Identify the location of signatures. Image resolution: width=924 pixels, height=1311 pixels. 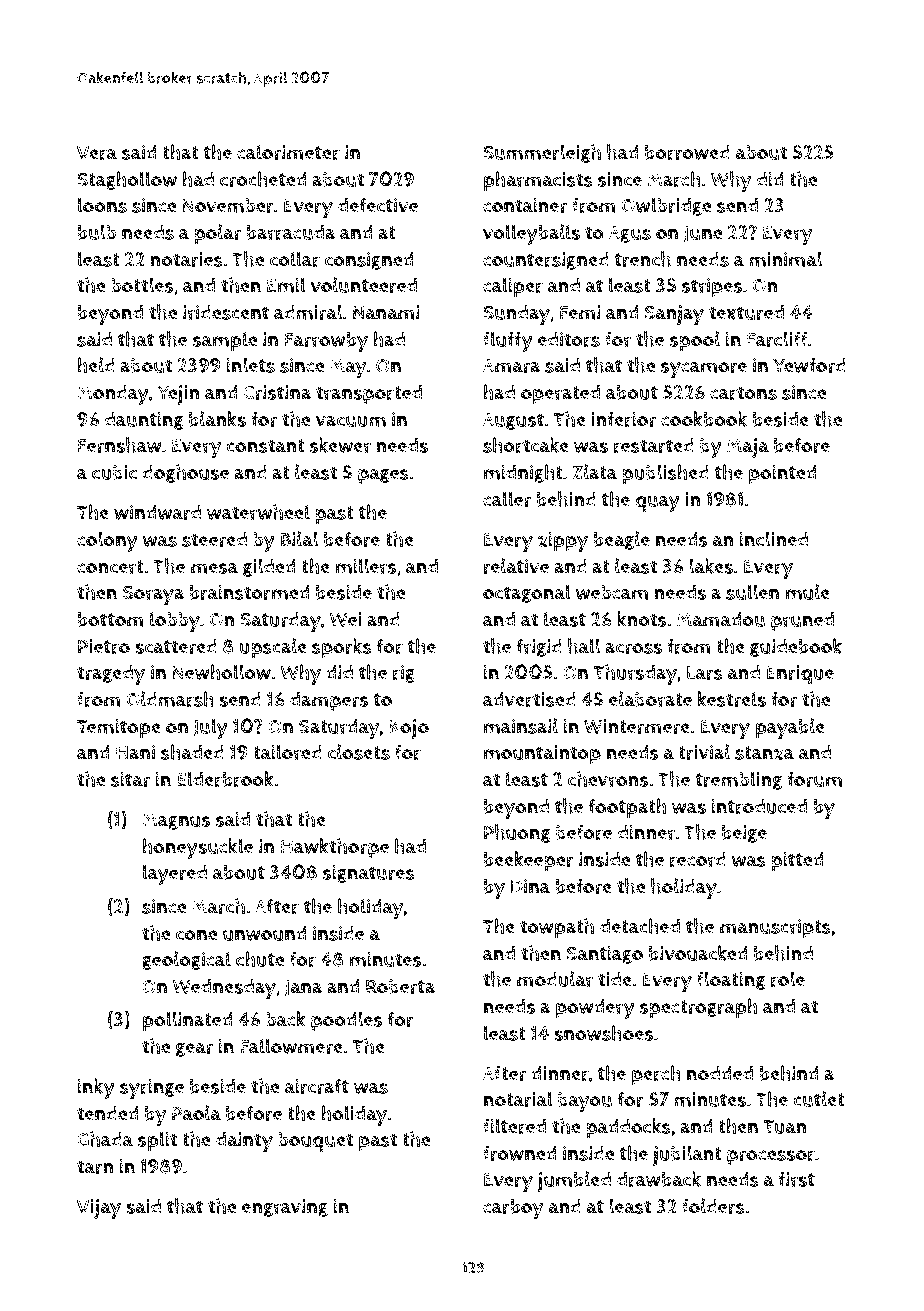
(369, 874).
